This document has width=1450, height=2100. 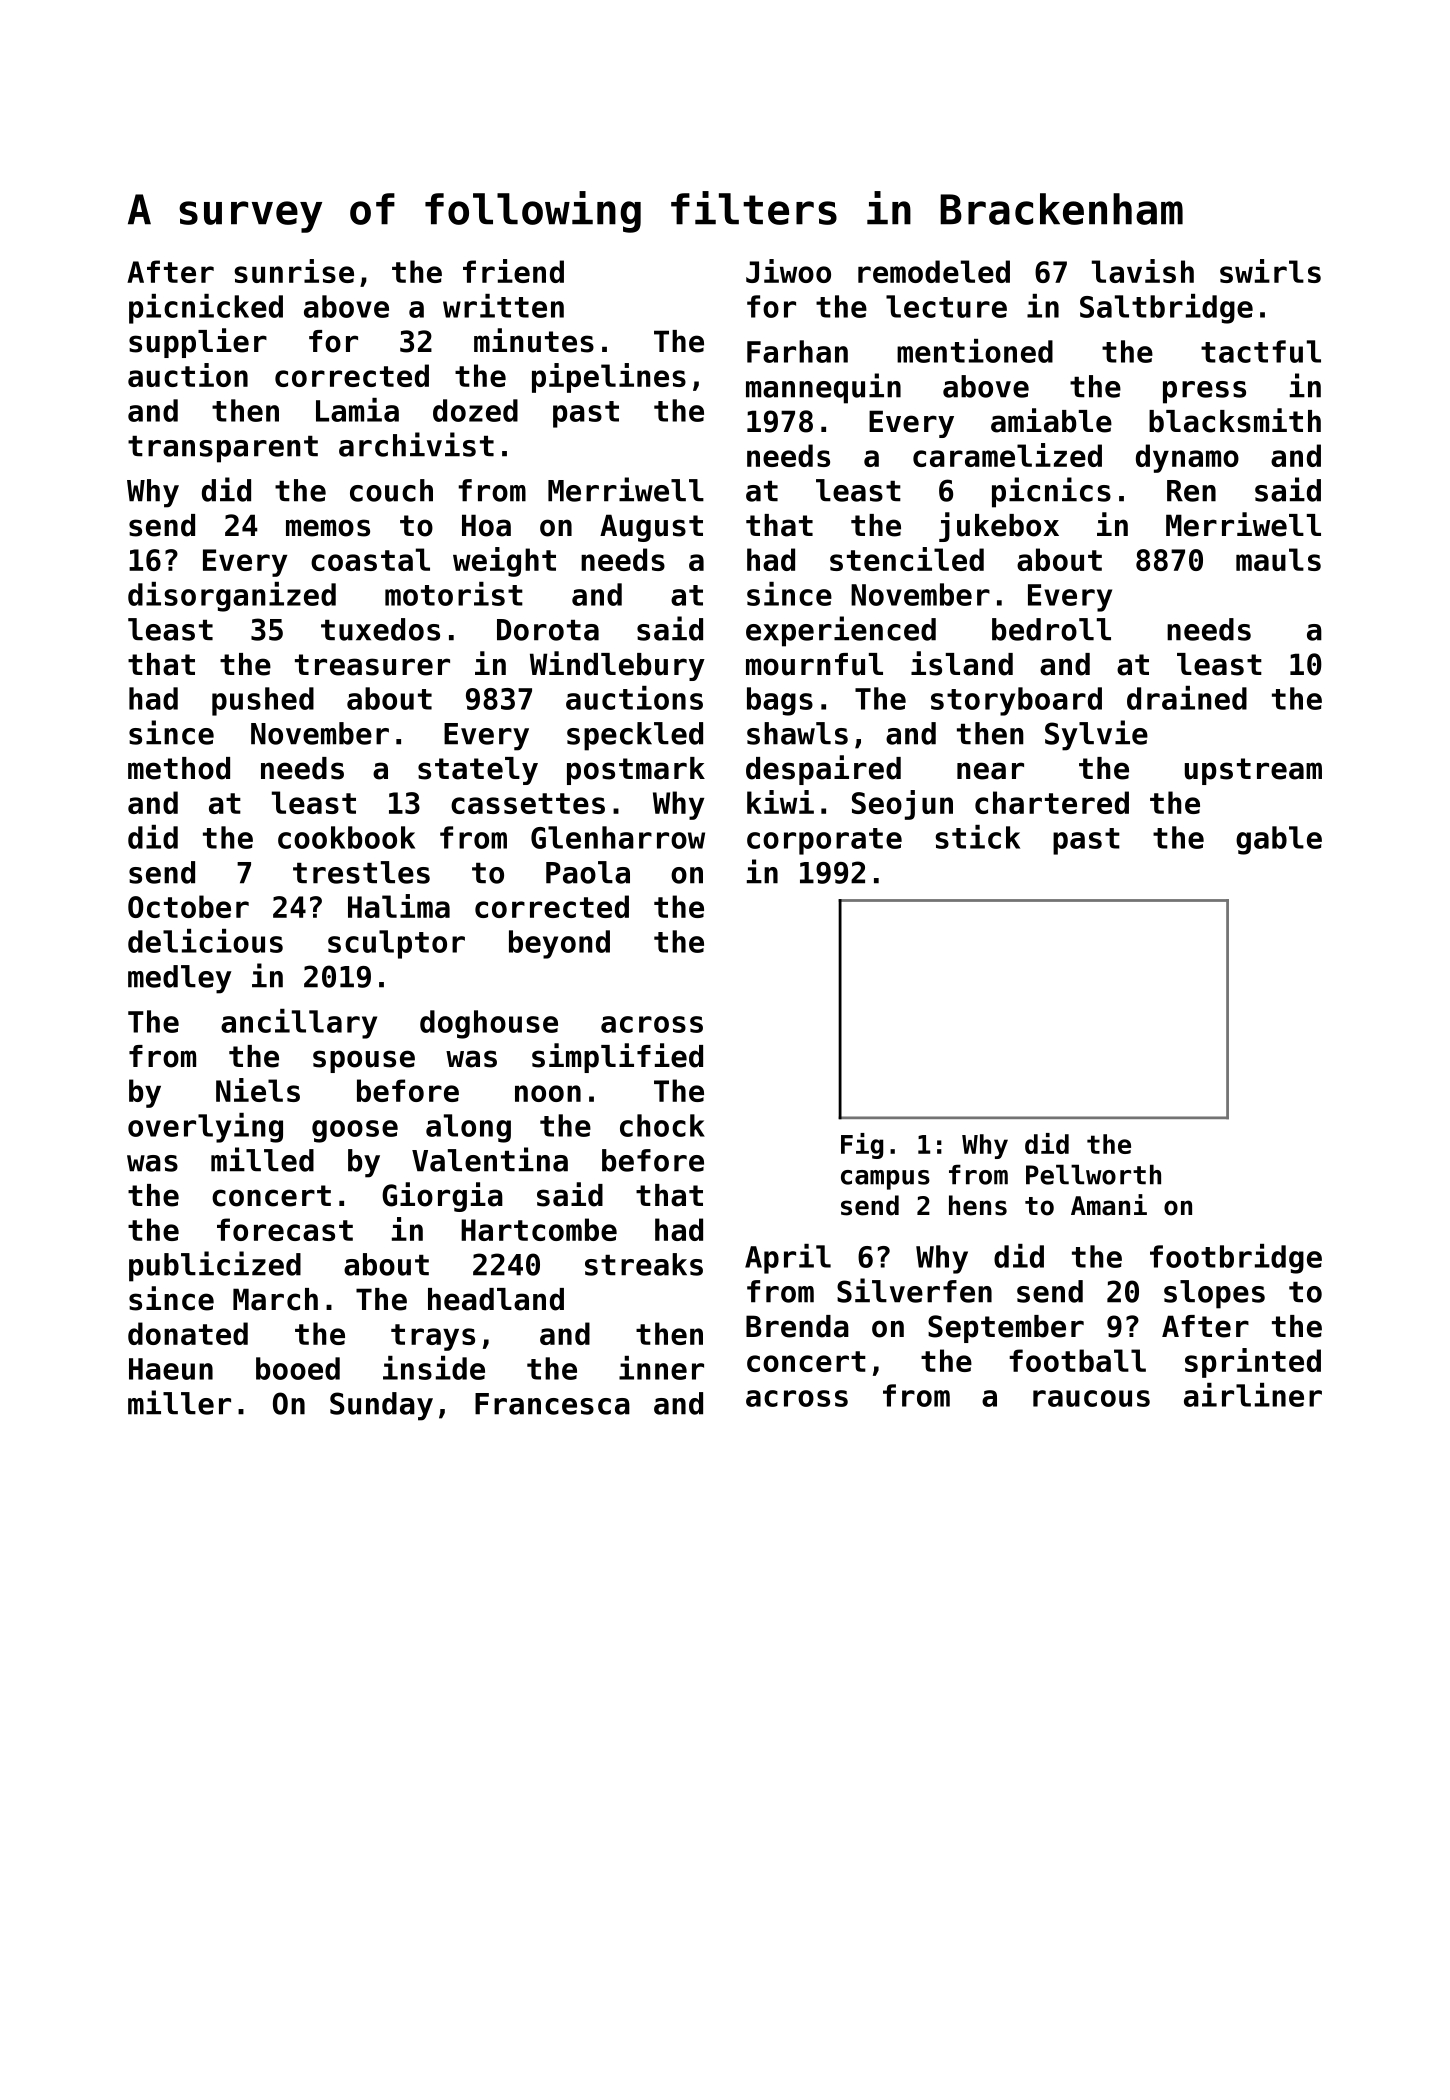 What do you see at coordinates (1278, 559) in the document?
I see `mauls` at bounding box center [1278, 559].
